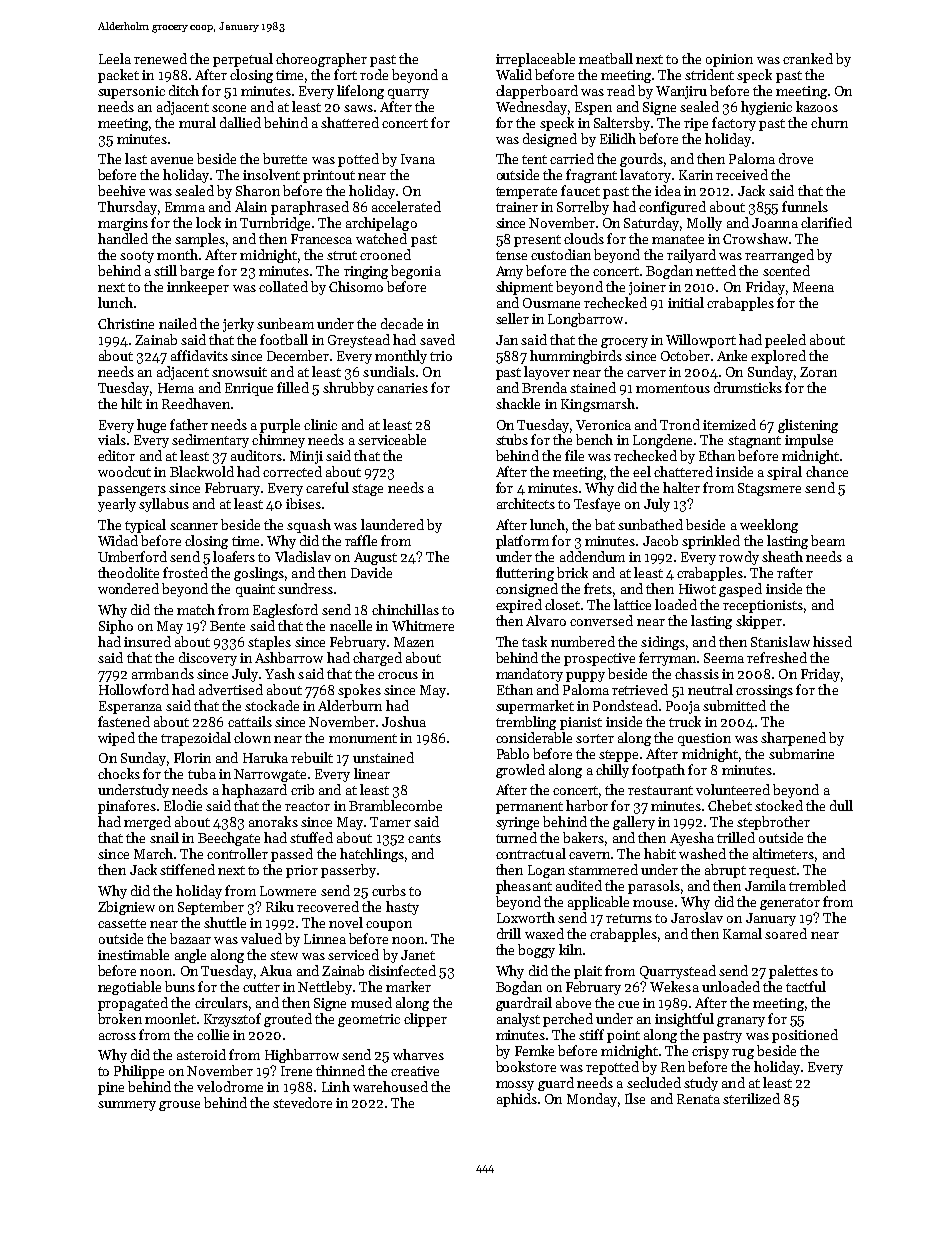  Describe the element at coordinates (437, 339) in the image. I see `saved` at that location.
